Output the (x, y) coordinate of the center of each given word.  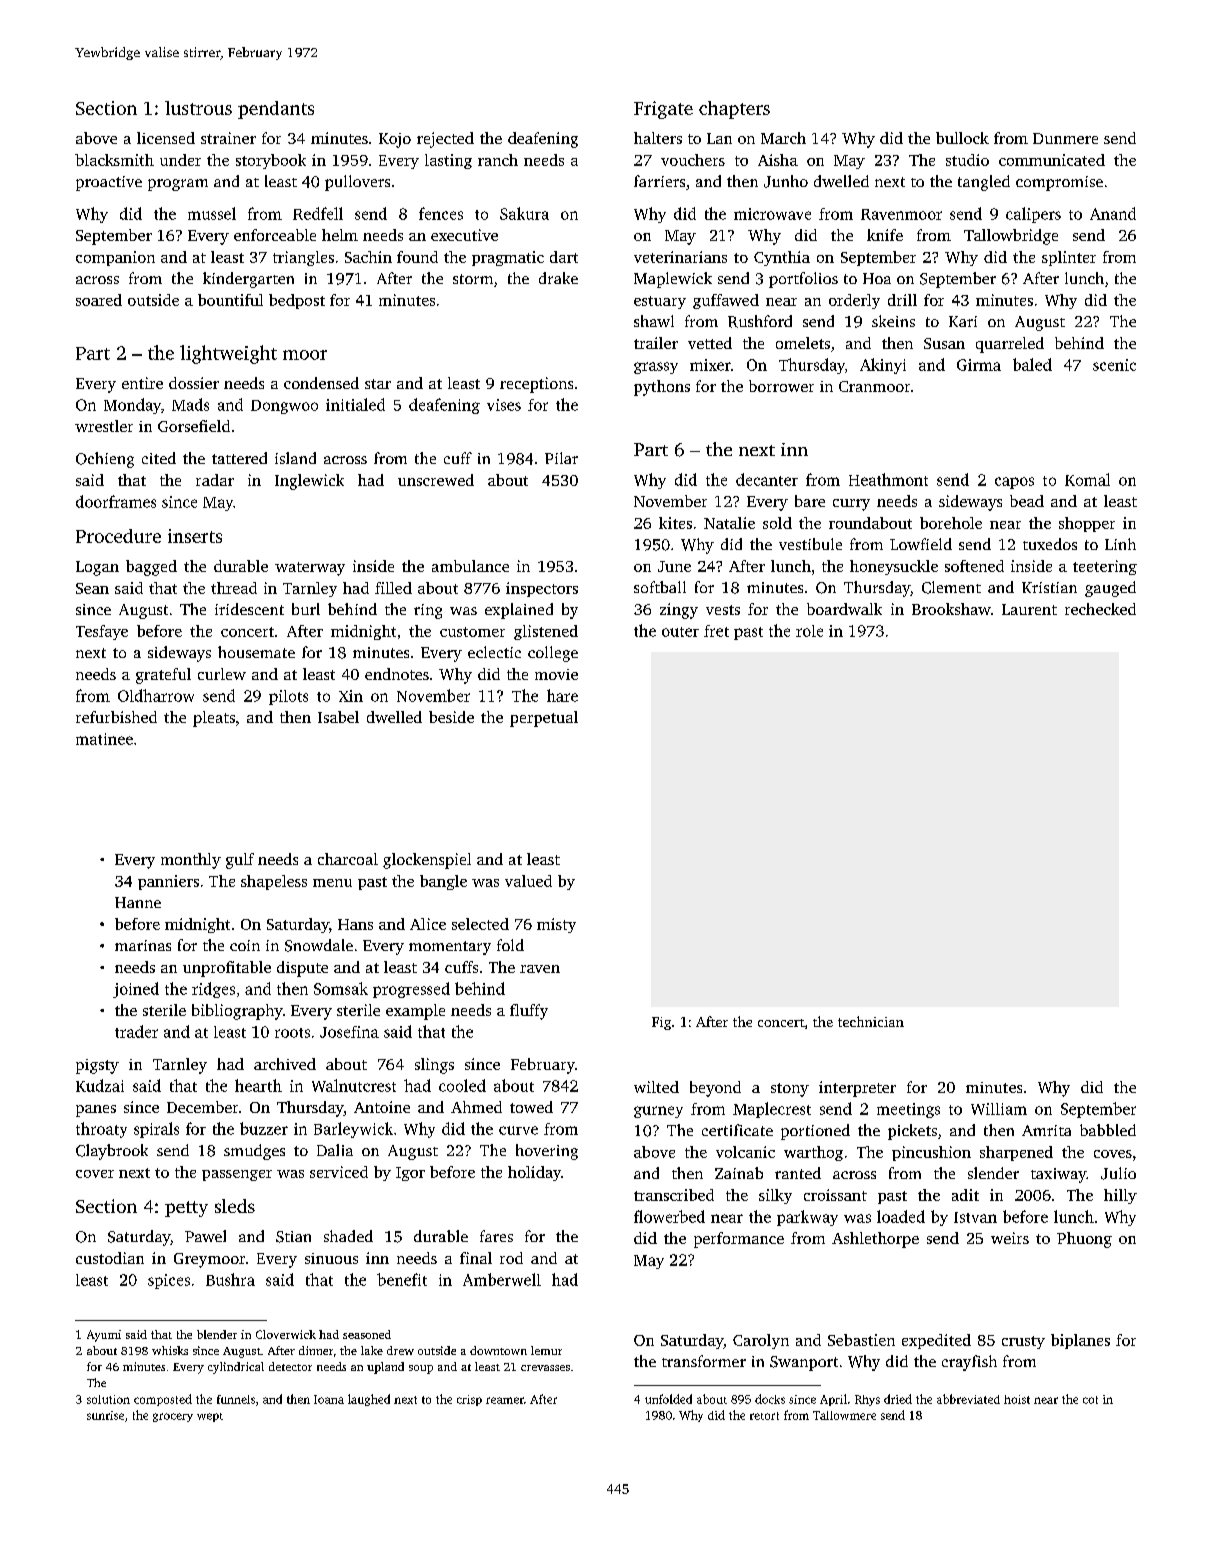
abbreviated (968, 1399)
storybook (271, 161)
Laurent (1029, 609)
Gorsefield (194, 426)
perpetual (544, 719)
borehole (951, 523)
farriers (659, 181)
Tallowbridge (1011, 237)
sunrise (105, 1415)
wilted (656, 1087)
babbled (1108, 1130)
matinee (104, 739)
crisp (469, 1400)
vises (504, 405)
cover (95, 1174)
